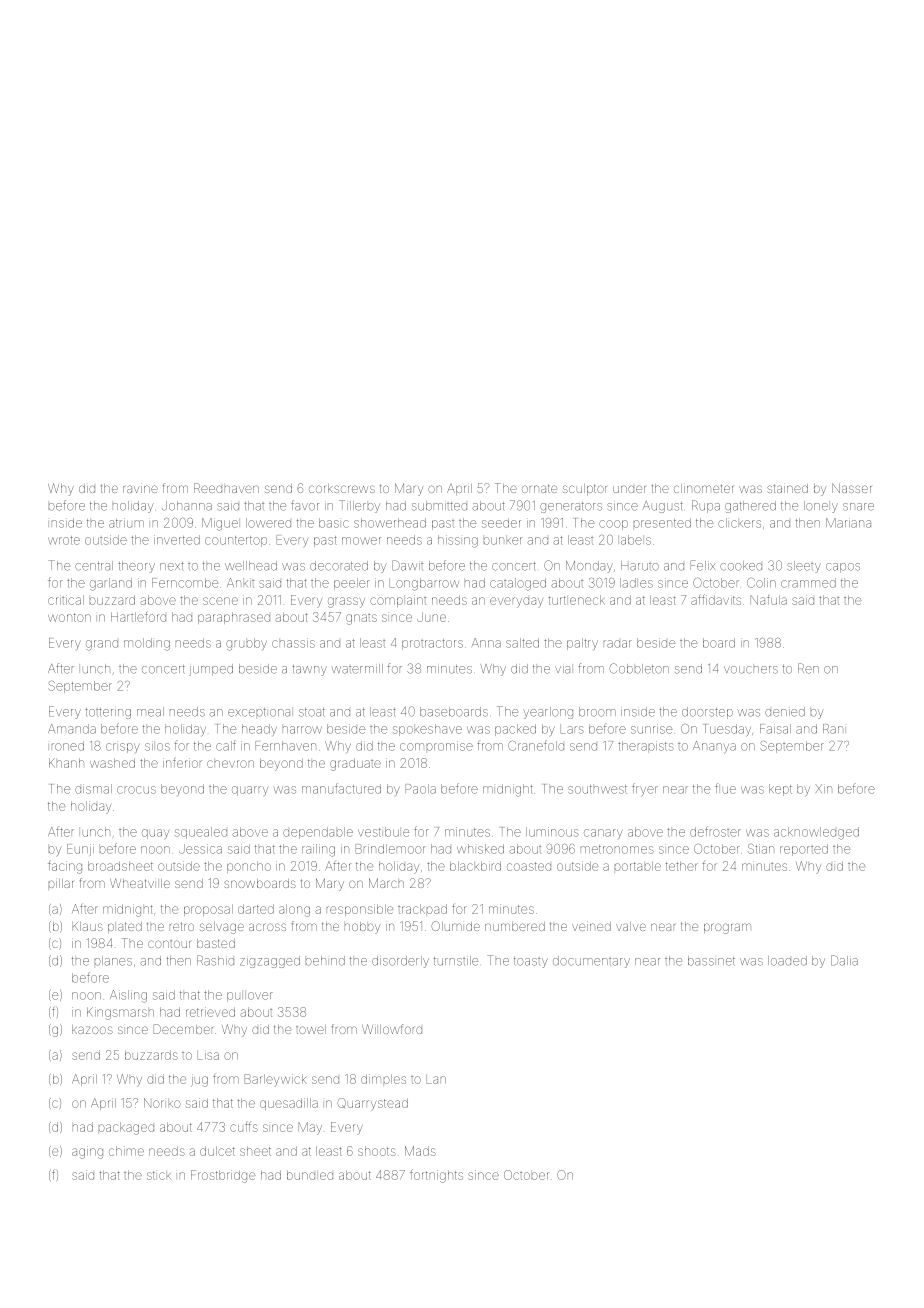 The image size is (924, 1308). Describe the element at coordinates (66, 600) in the screenshot. I see `critical` at that location.
